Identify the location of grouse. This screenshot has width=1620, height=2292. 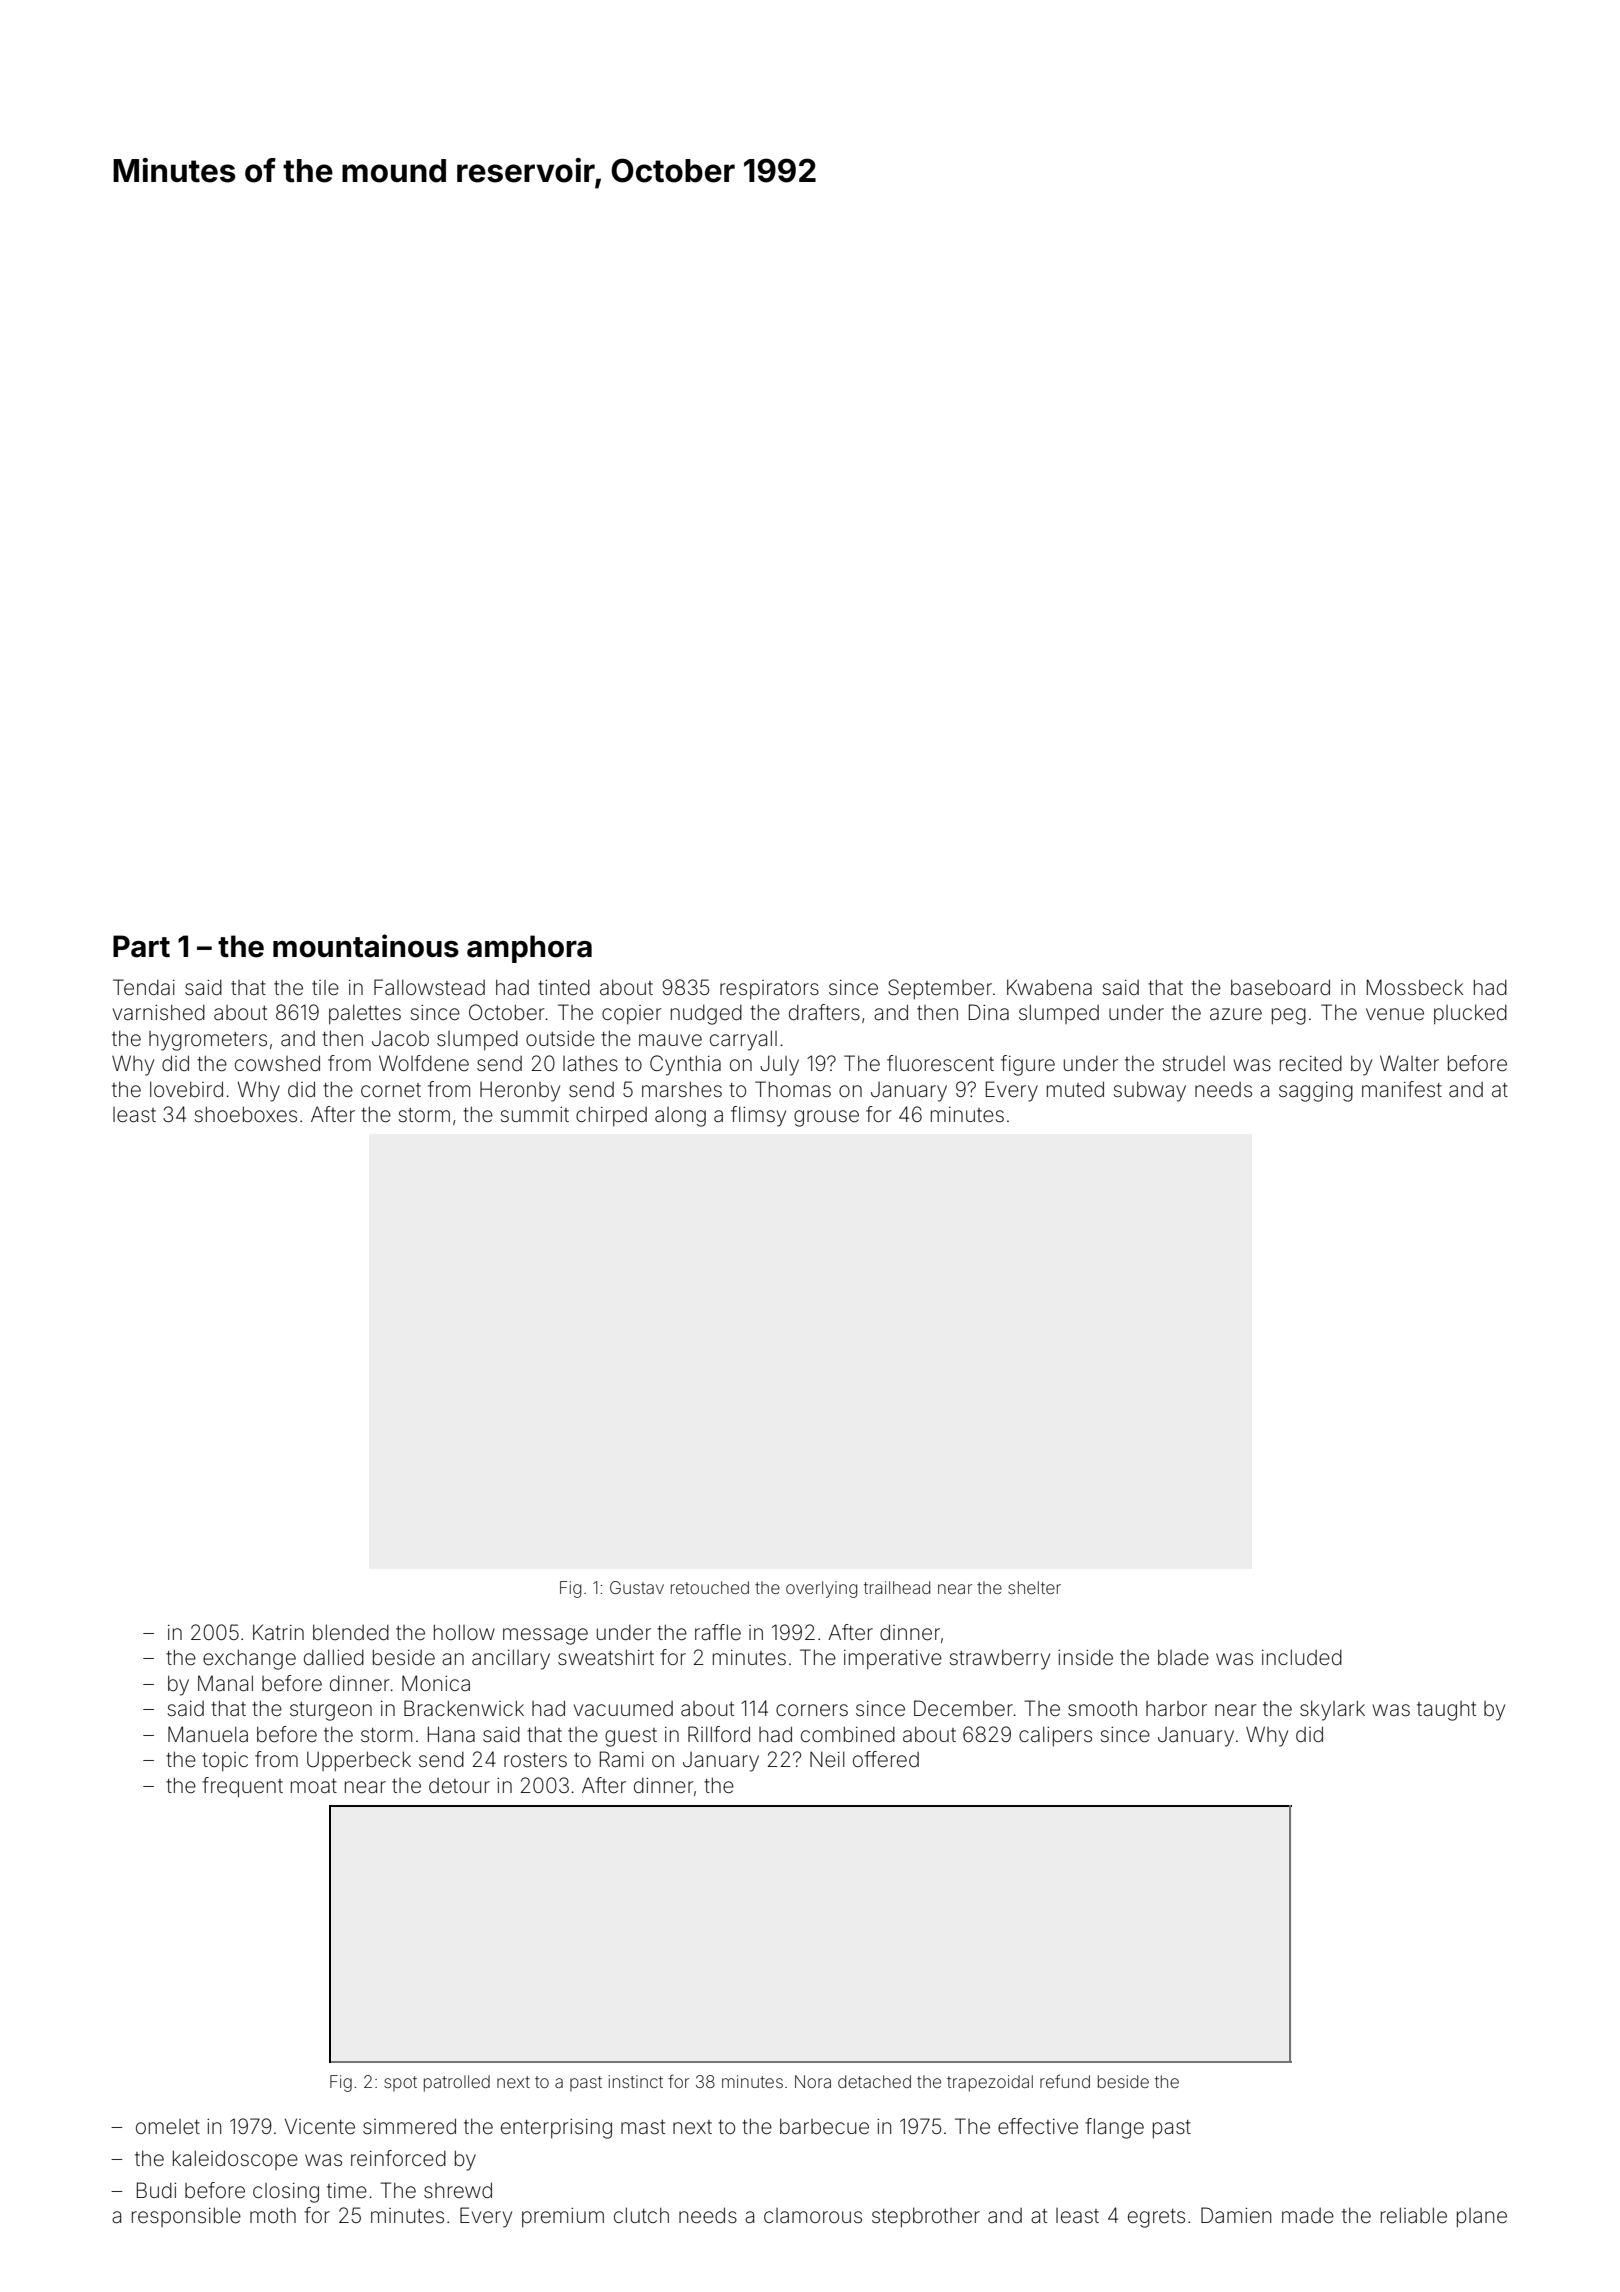
(826, 1118).
